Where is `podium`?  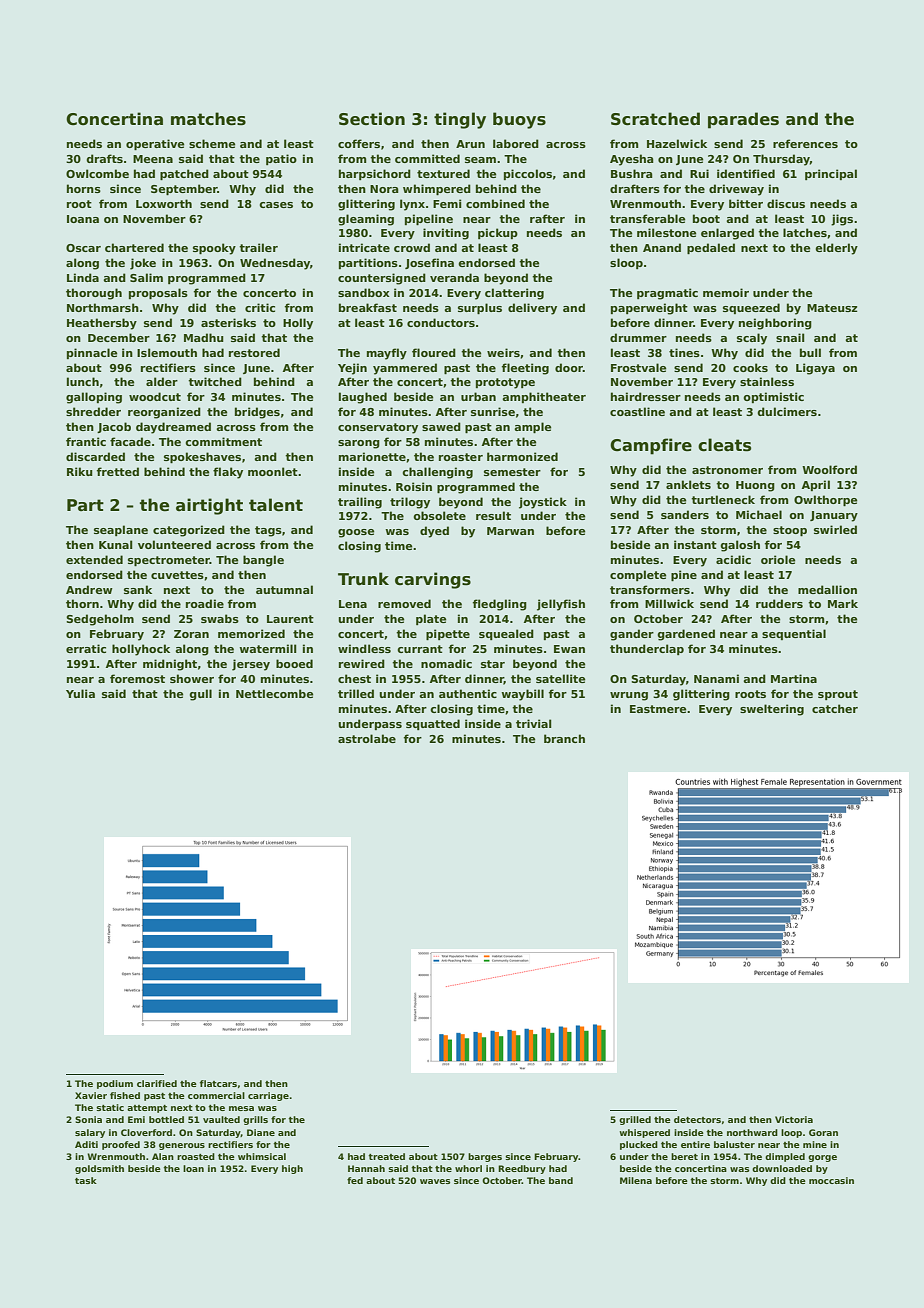
podium is located at coordinates (115, 1084).
